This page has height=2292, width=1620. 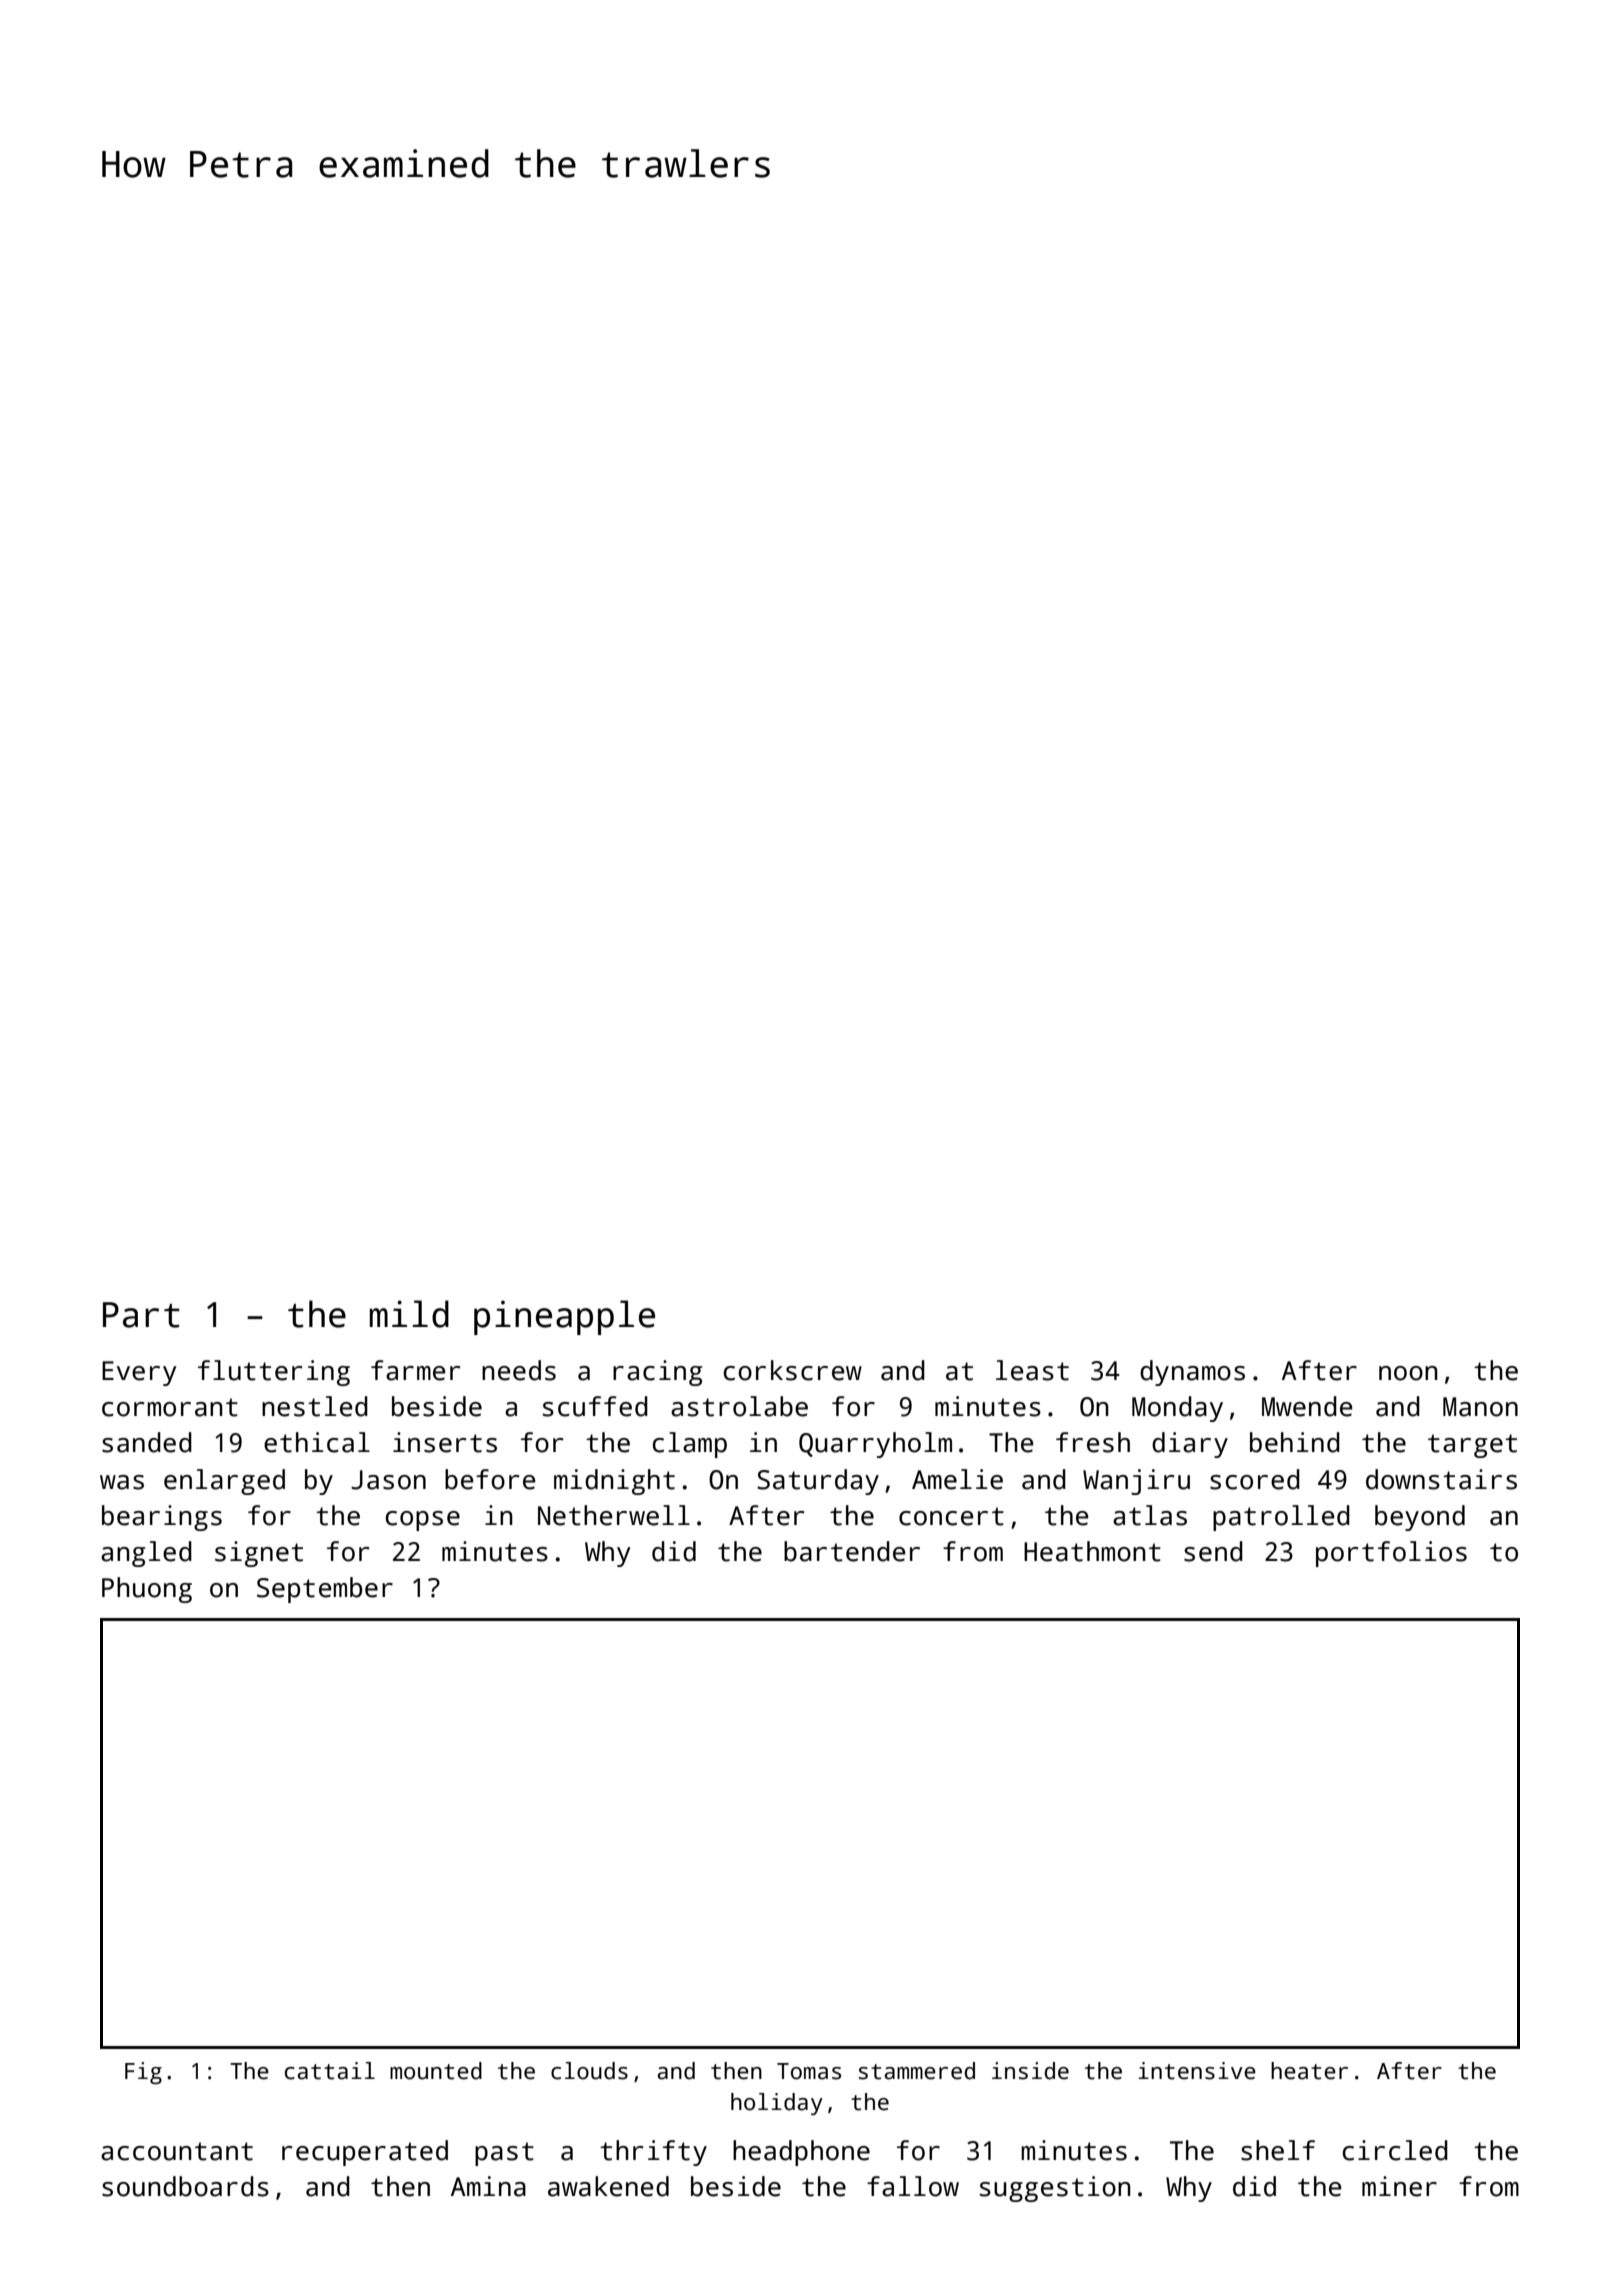 What do you see at coordinates (1309, 2071) in the page?
I see `heater` at bounding box center [1309, 2071].
